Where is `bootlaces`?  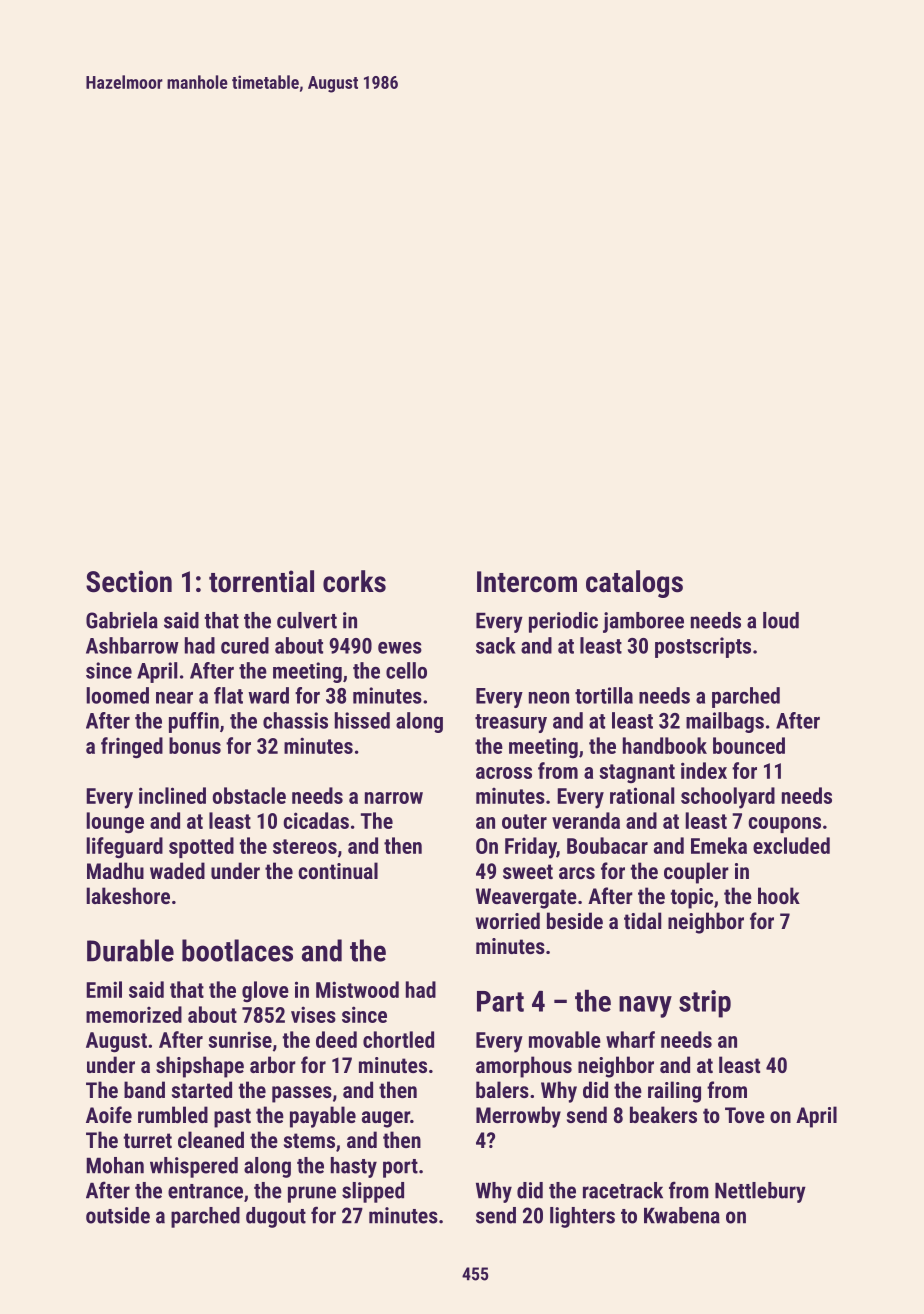
bootlaces is located at coordinates (237, 950).
